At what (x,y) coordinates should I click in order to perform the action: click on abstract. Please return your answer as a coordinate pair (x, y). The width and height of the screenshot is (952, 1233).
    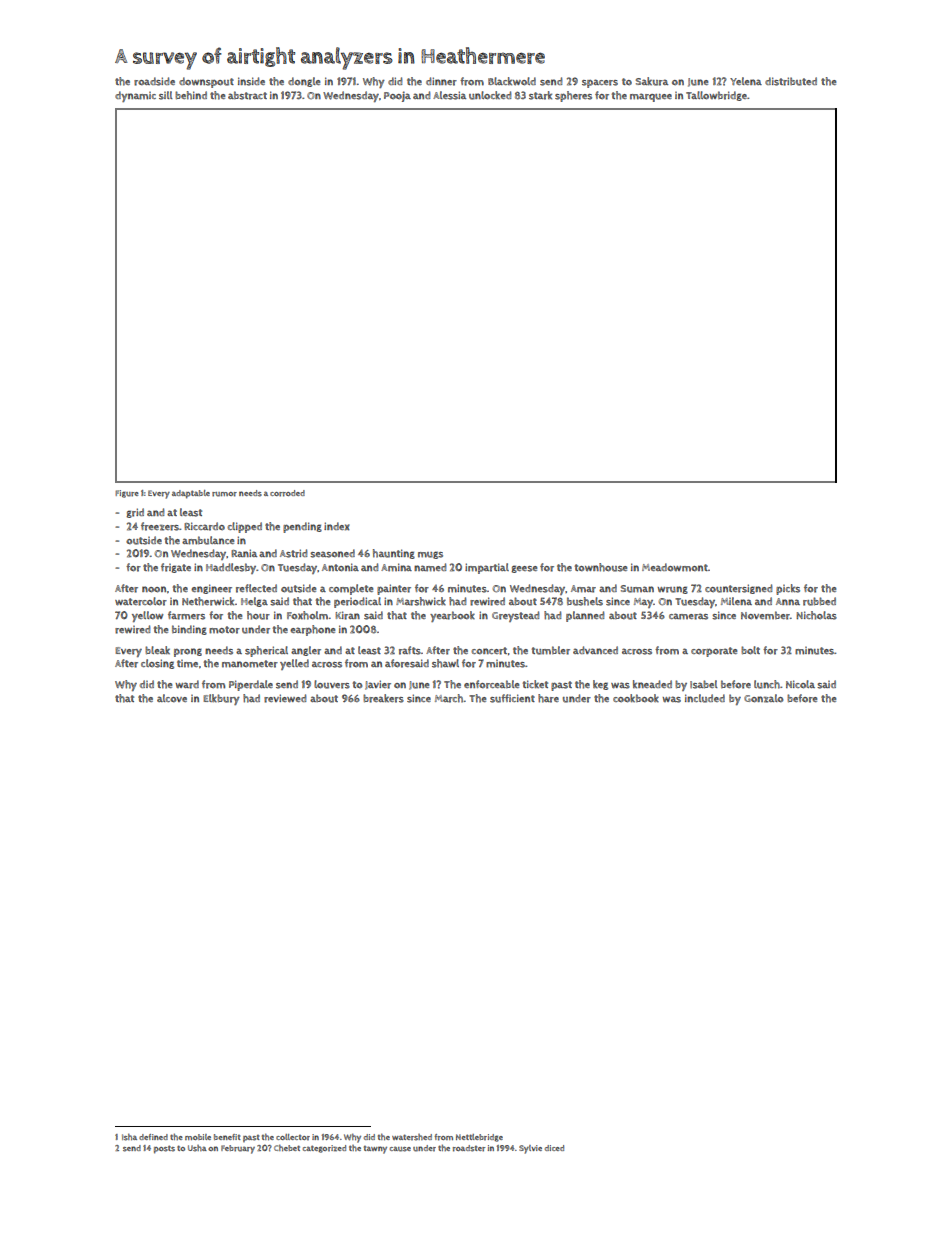
    Looking at the image, I should click on (247, 95).
